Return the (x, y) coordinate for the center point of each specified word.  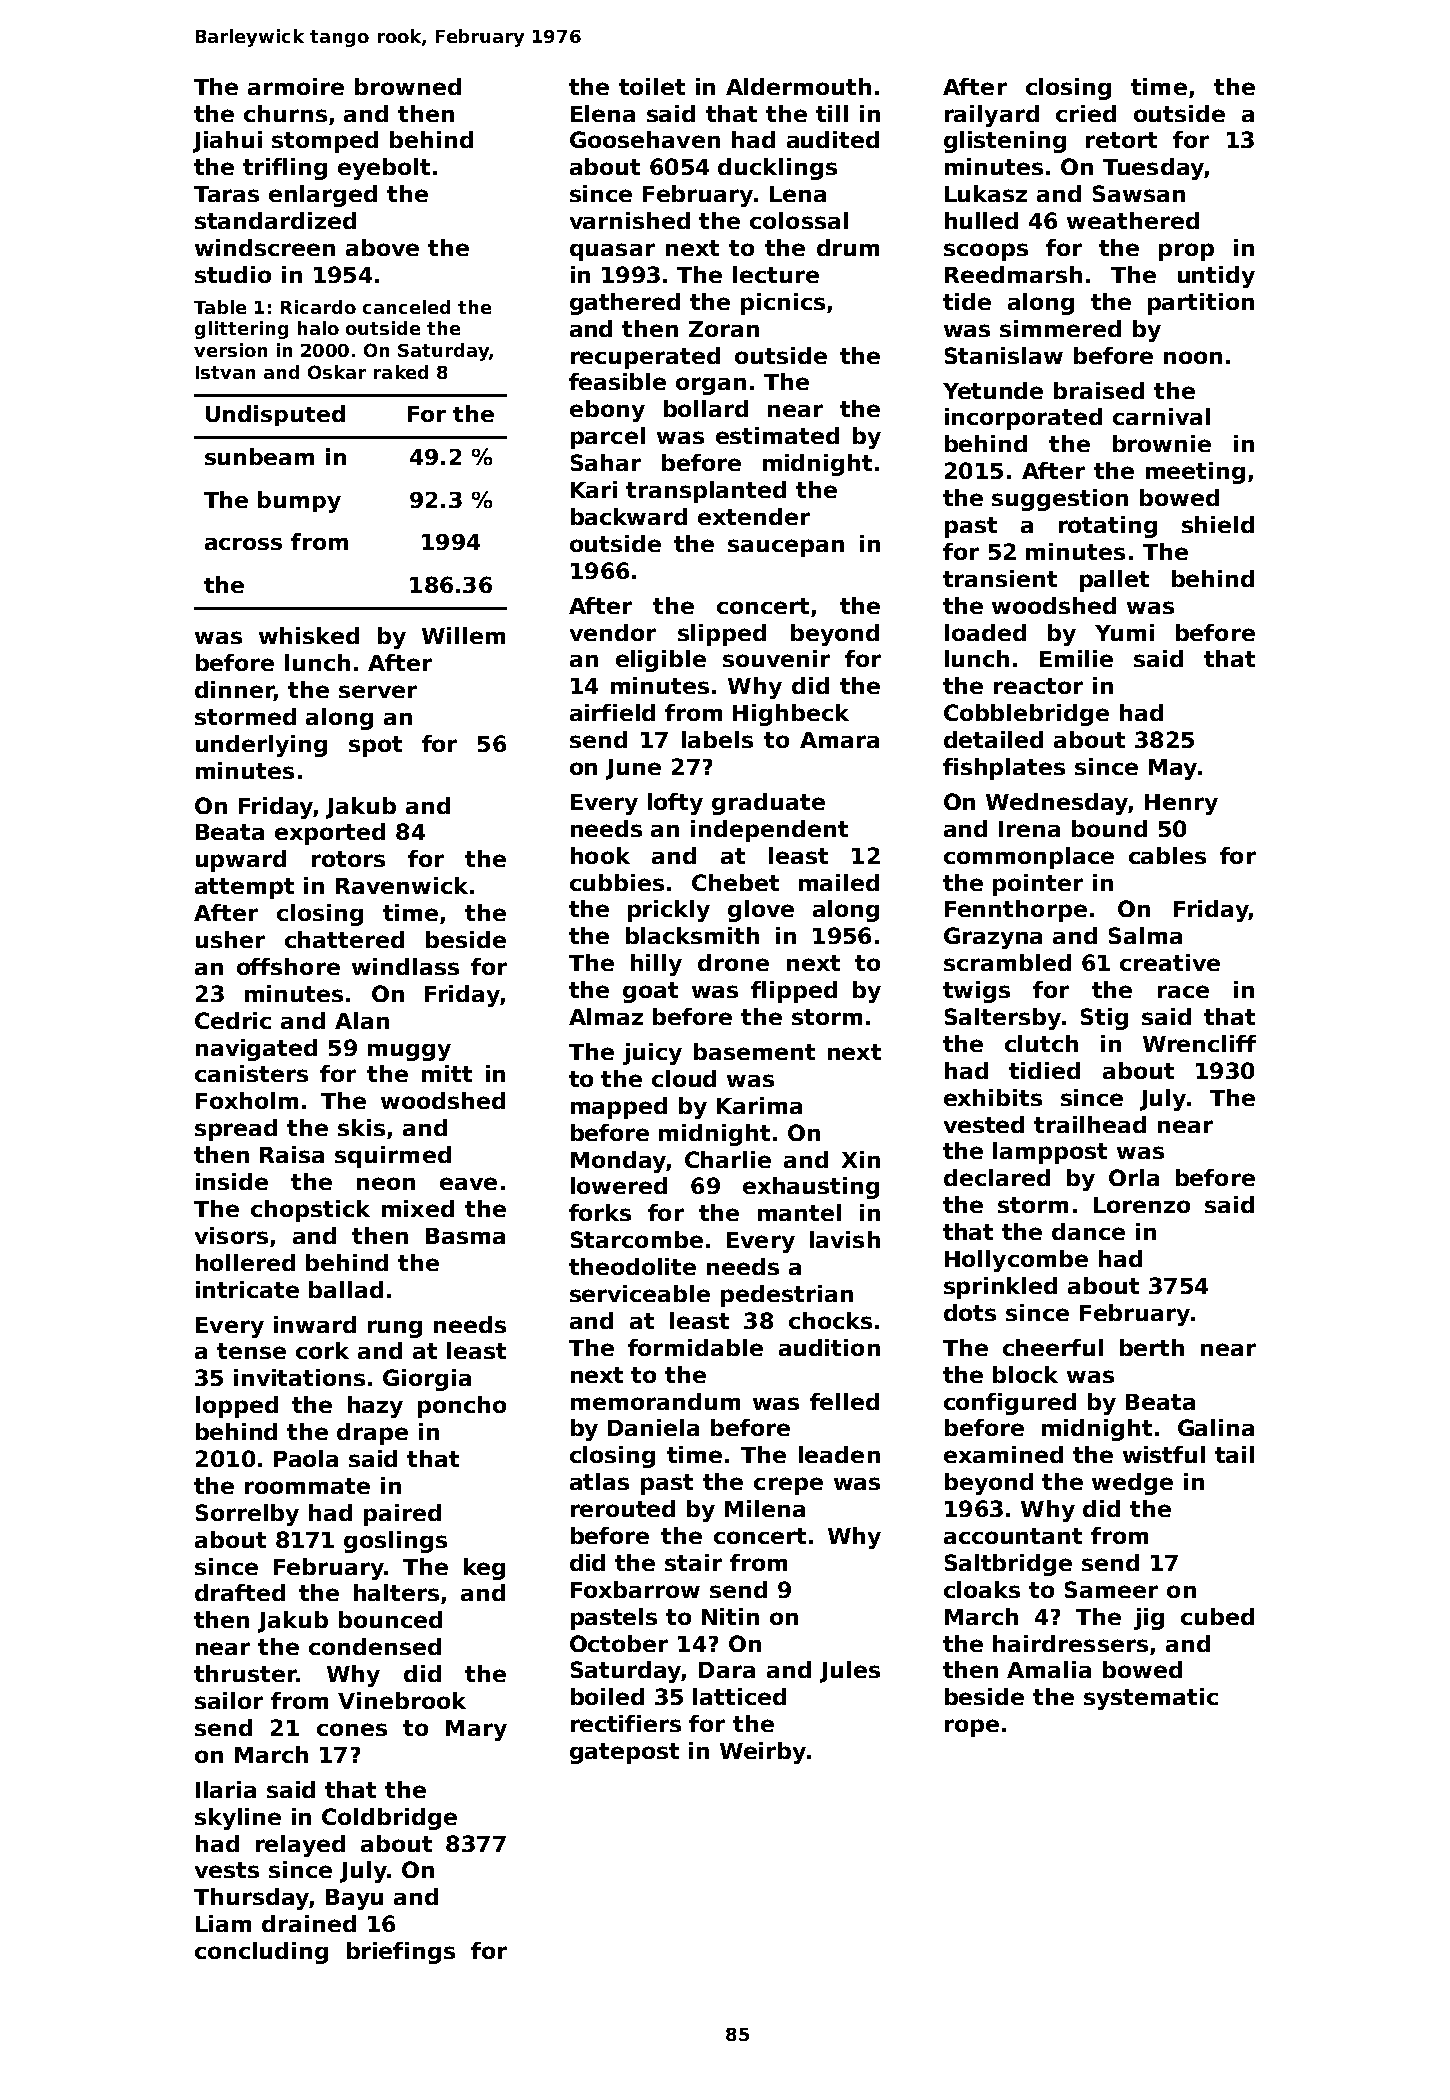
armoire (296, 86)
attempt (244, 888)
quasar (612, 252)
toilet (652, 86)
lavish (845, 1239)
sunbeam (259, 456)
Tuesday (1153, 169)
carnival (1161, 416)
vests (227, 1870)
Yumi (1124, 632)
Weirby (763, 1753)
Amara (839, 740)
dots (970, 1312)
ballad (346, 1289)
